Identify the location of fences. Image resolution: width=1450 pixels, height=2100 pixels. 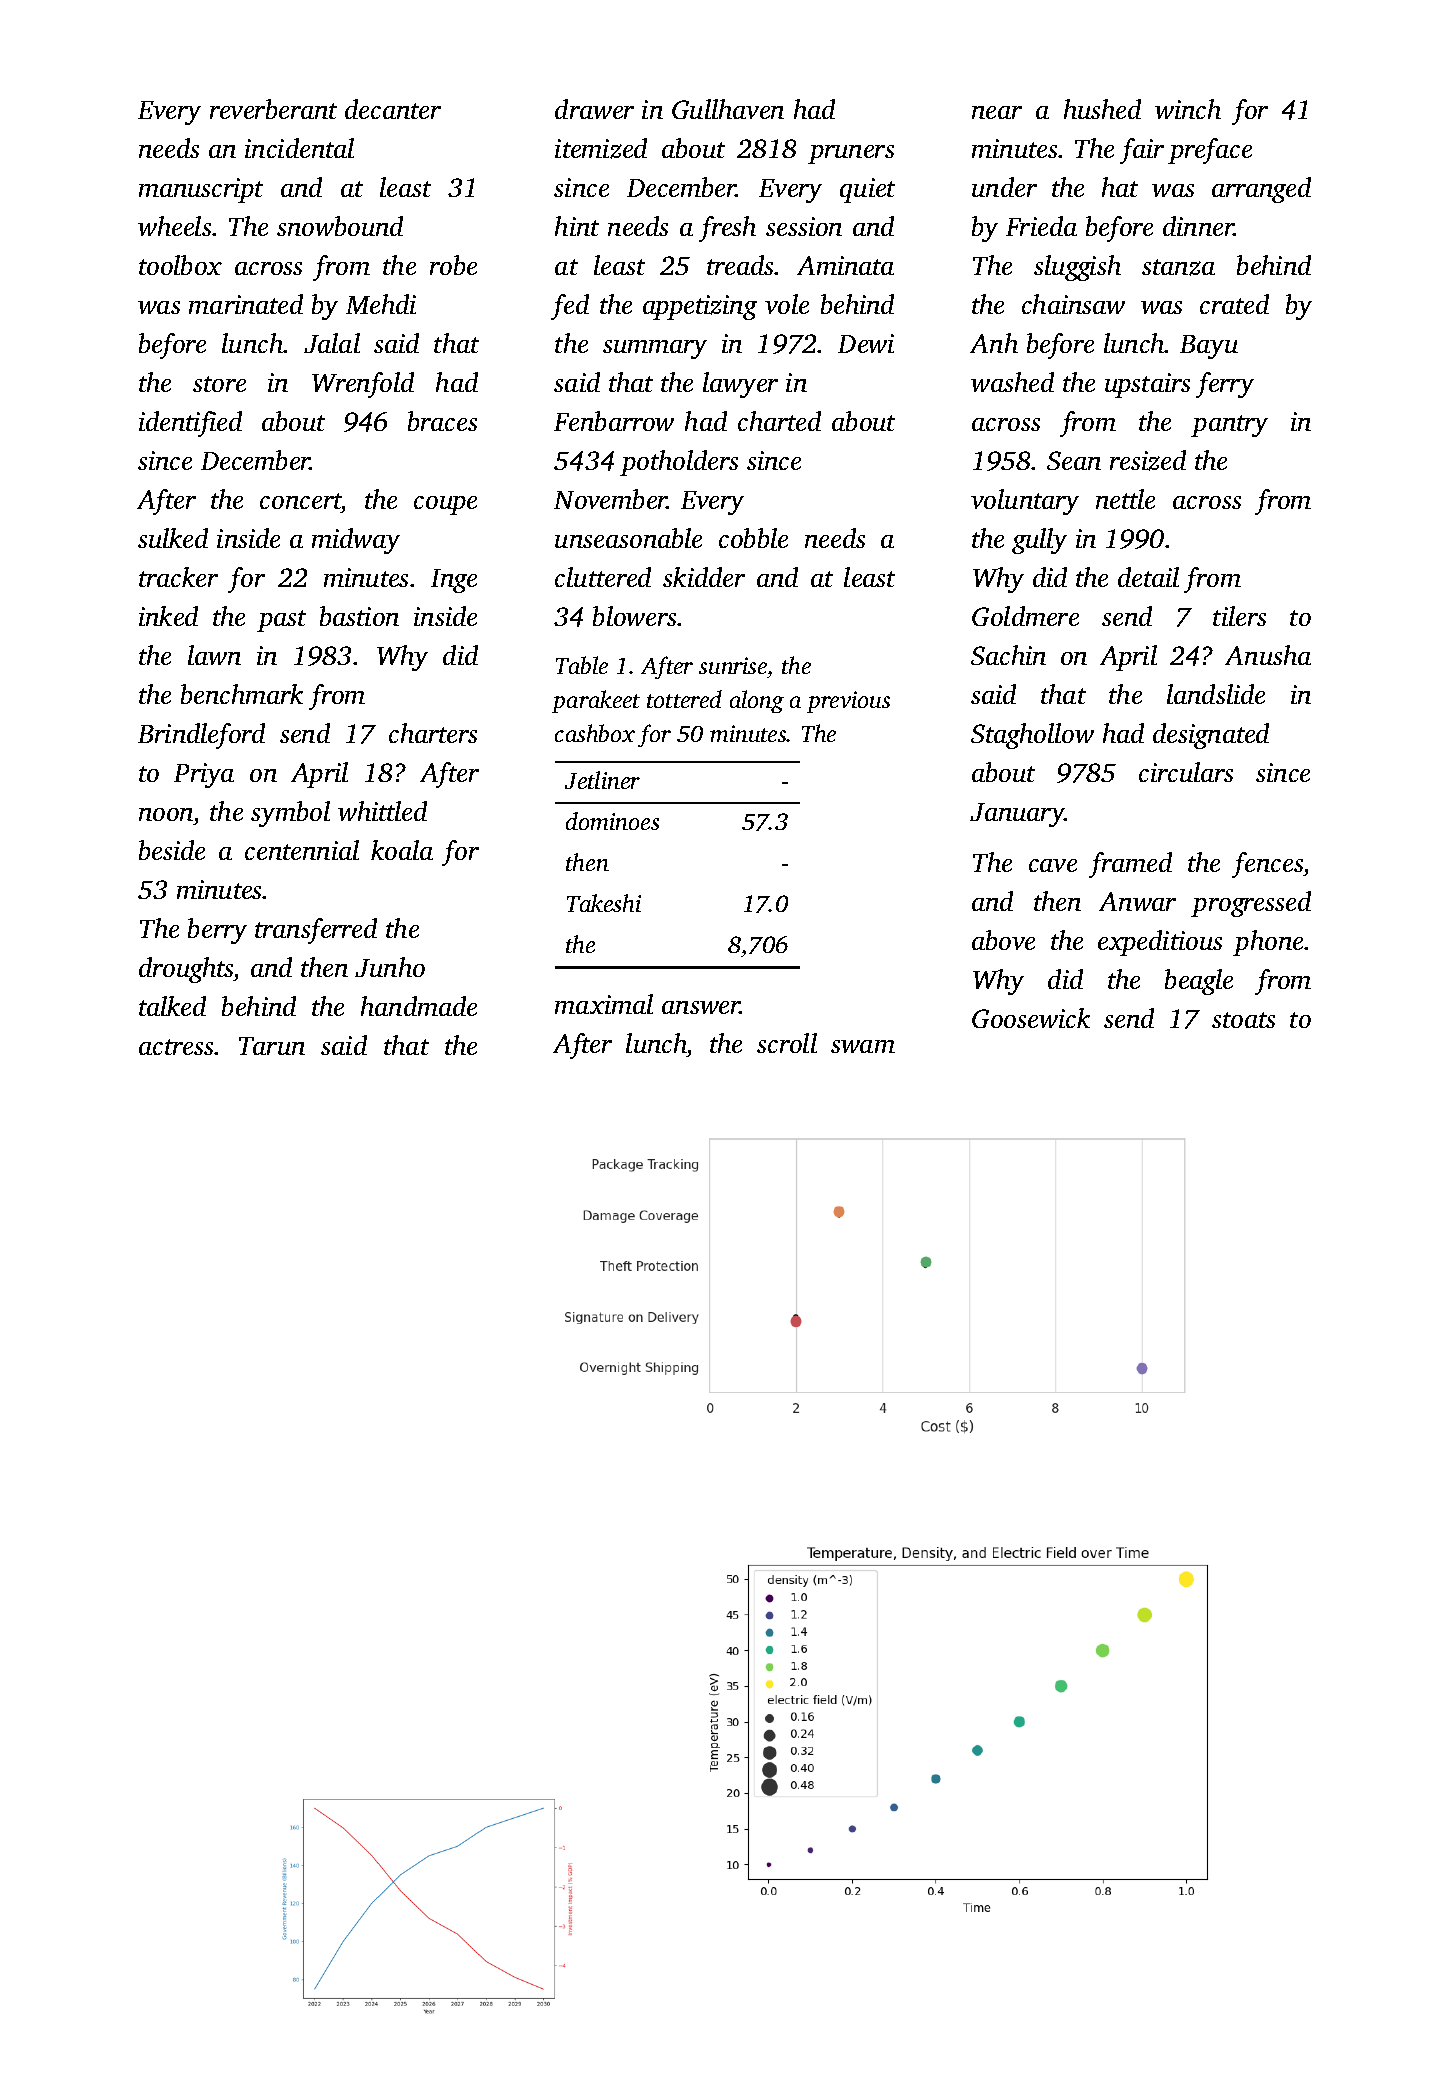
(1267, 865).
